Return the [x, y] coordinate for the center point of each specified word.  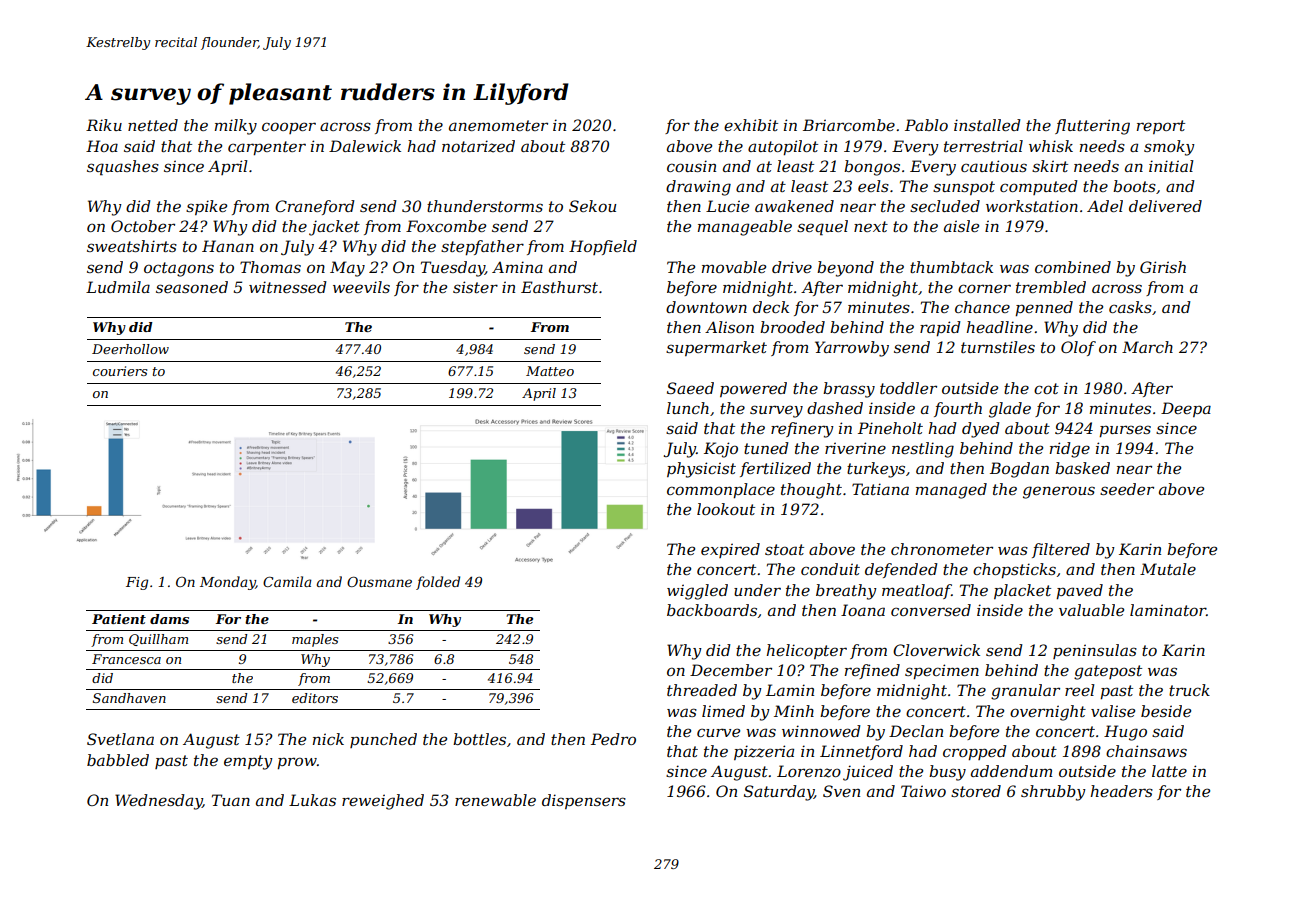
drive [792, 267]
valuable [1091, 610]
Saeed [690, 388]
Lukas [312, 800]
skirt [1050, 166]
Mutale [1168, 569]
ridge [1070, 450]
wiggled [697, 592]
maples [315, 640]
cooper [289, 128]
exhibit [751, 125]
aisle [961, 226]
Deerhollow [130, 349]
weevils [361, 287]
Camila [287, 581]
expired [730, 550]
